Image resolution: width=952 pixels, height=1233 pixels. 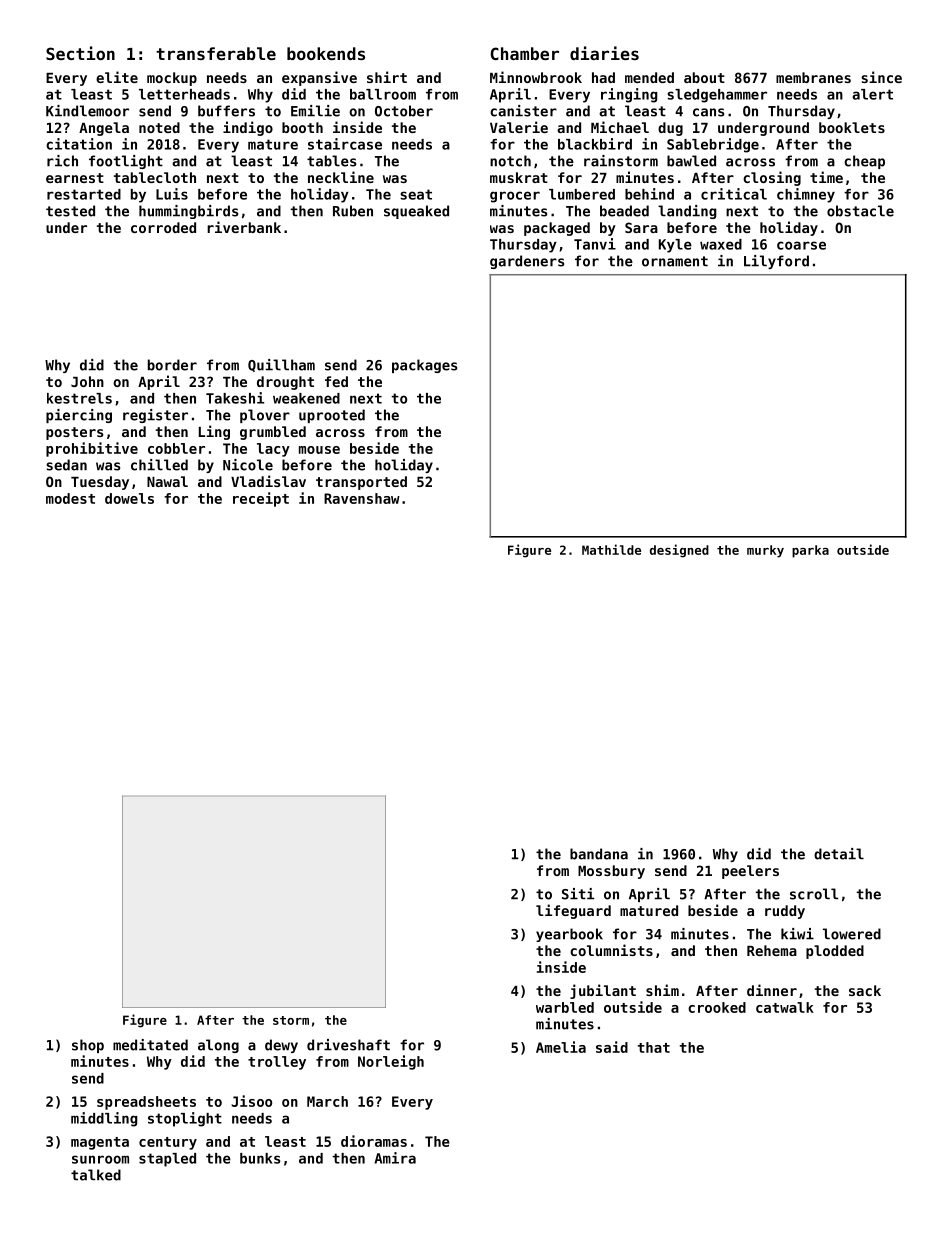 I want to click on obstacle, so click(x=860, y=211).
